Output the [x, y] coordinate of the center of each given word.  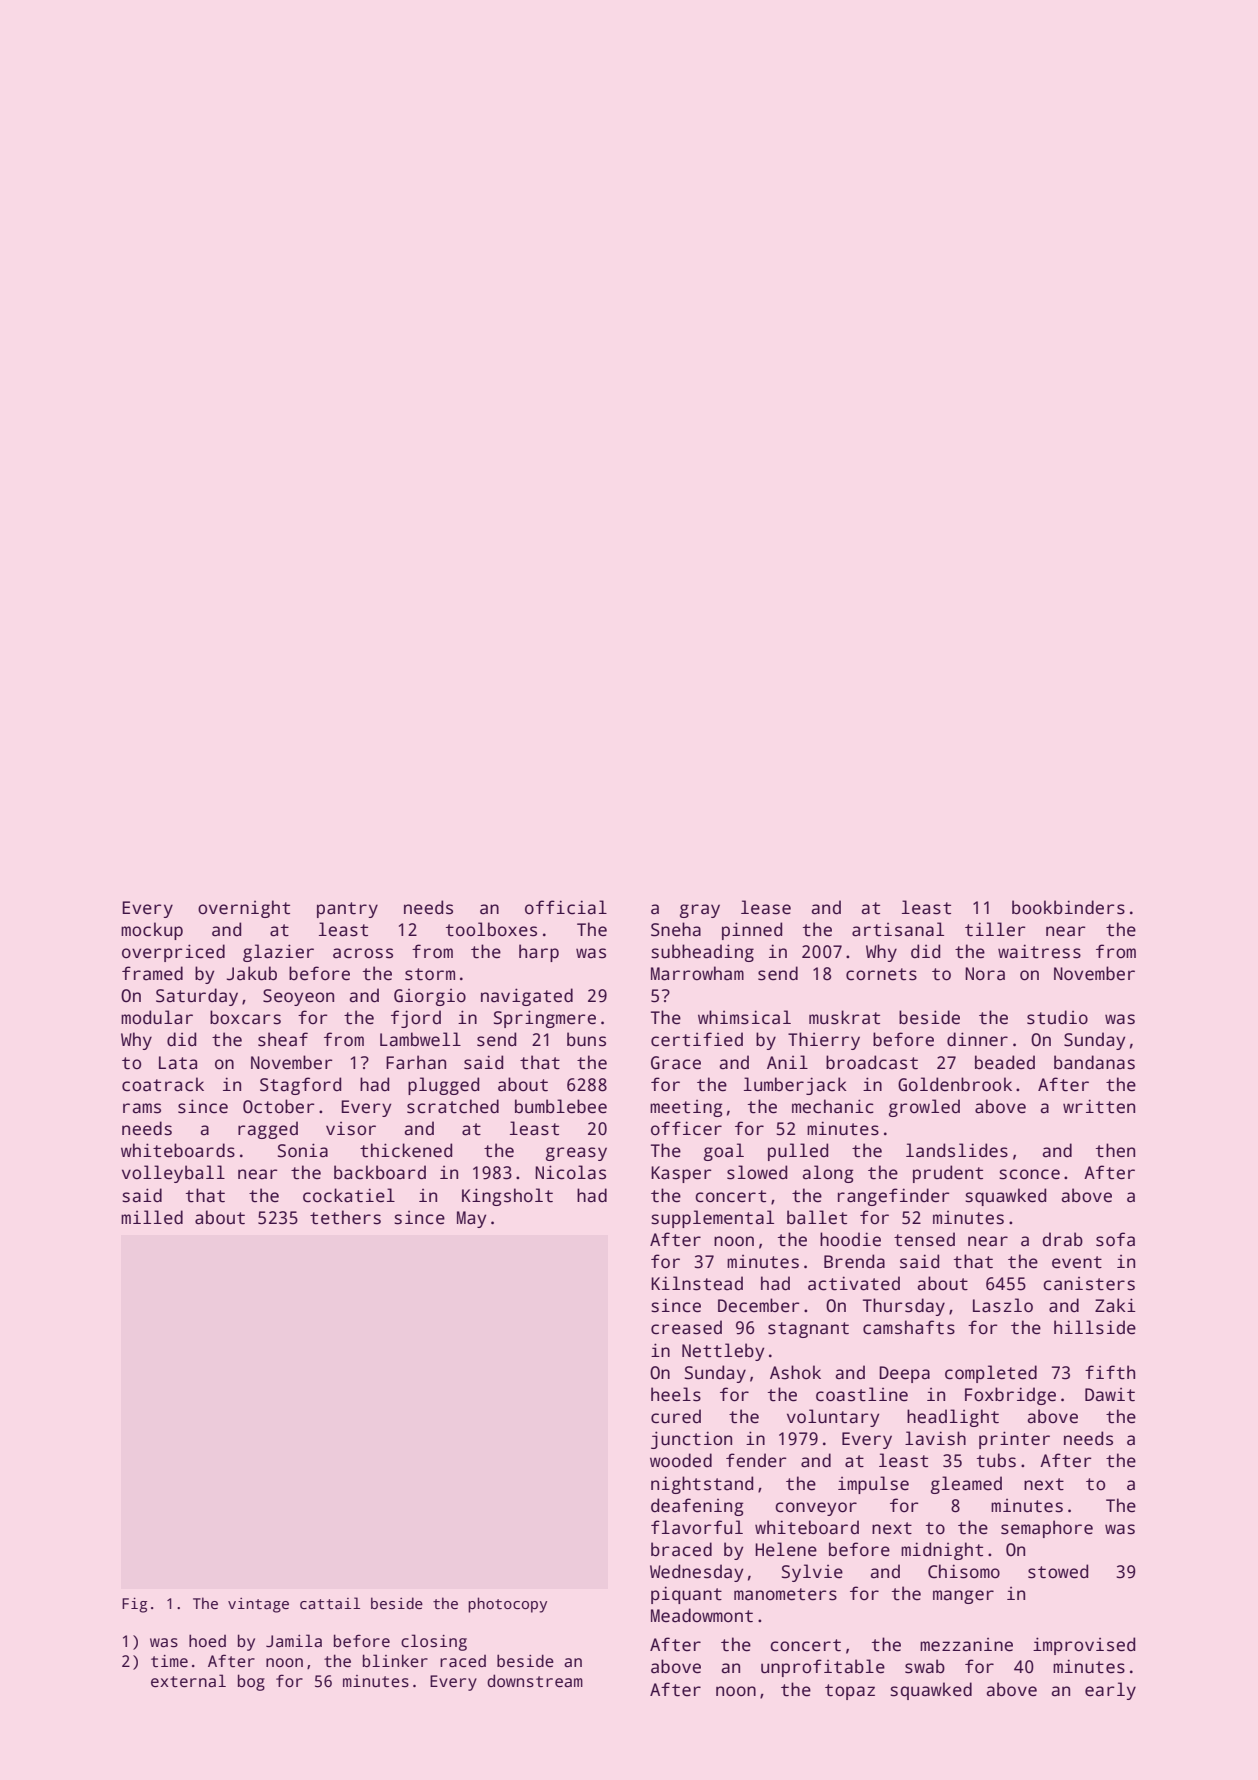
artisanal [898, 929]
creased [686, 1327]
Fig [134, 1605]
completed [991, 1374]
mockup [152, 931]
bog [251, 1682]
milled [152, 1217]
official [566, 907]
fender [756, 1460]
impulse [873, 1485]
